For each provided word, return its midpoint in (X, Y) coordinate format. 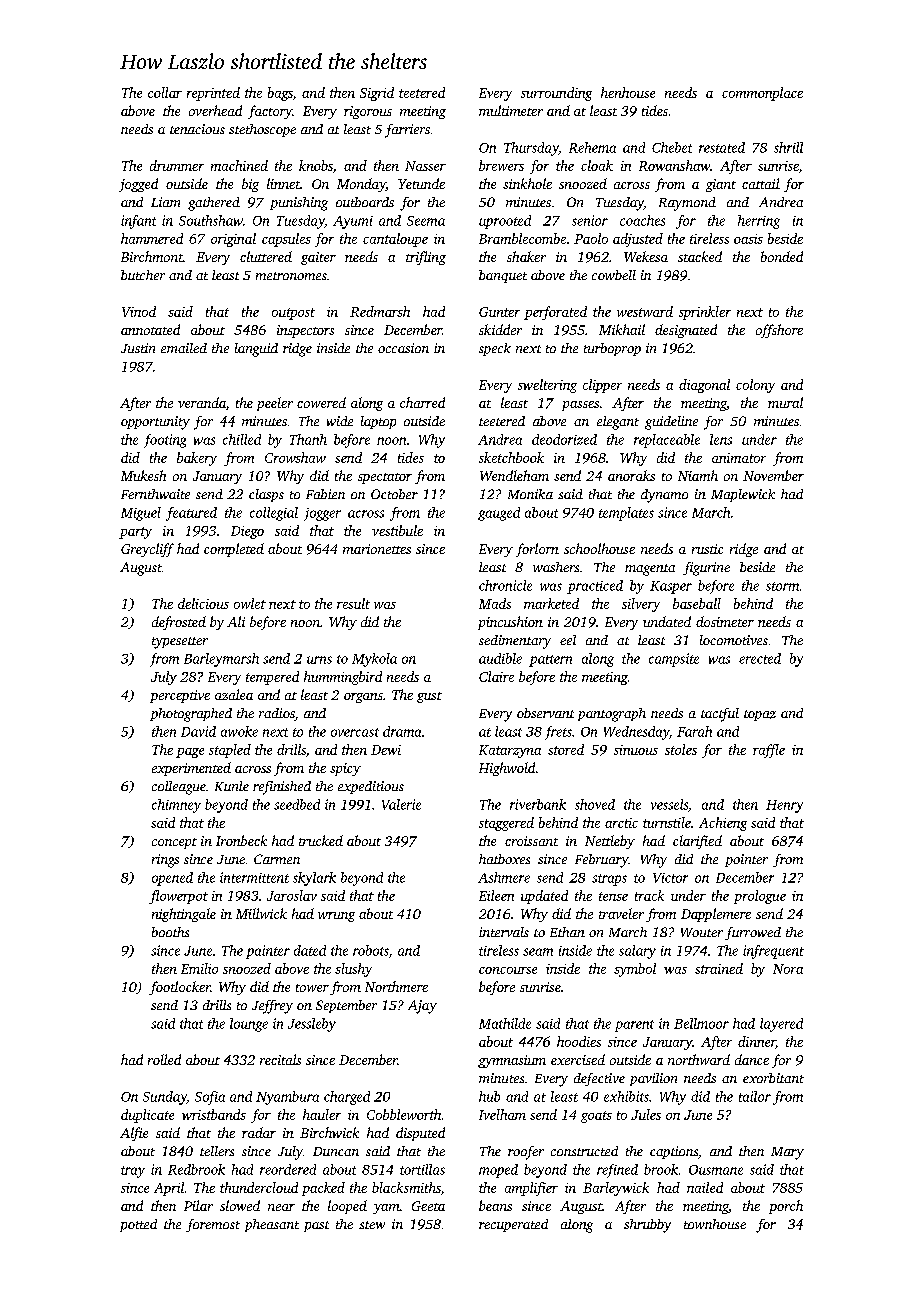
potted (138, 1225)
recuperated (513, 1225)
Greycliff (147, 550)
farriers (407, 131)
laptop (378, 422)
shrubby (647, 1226)
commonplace (762, 94)
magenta (650, 570)
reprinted (213, 94)
